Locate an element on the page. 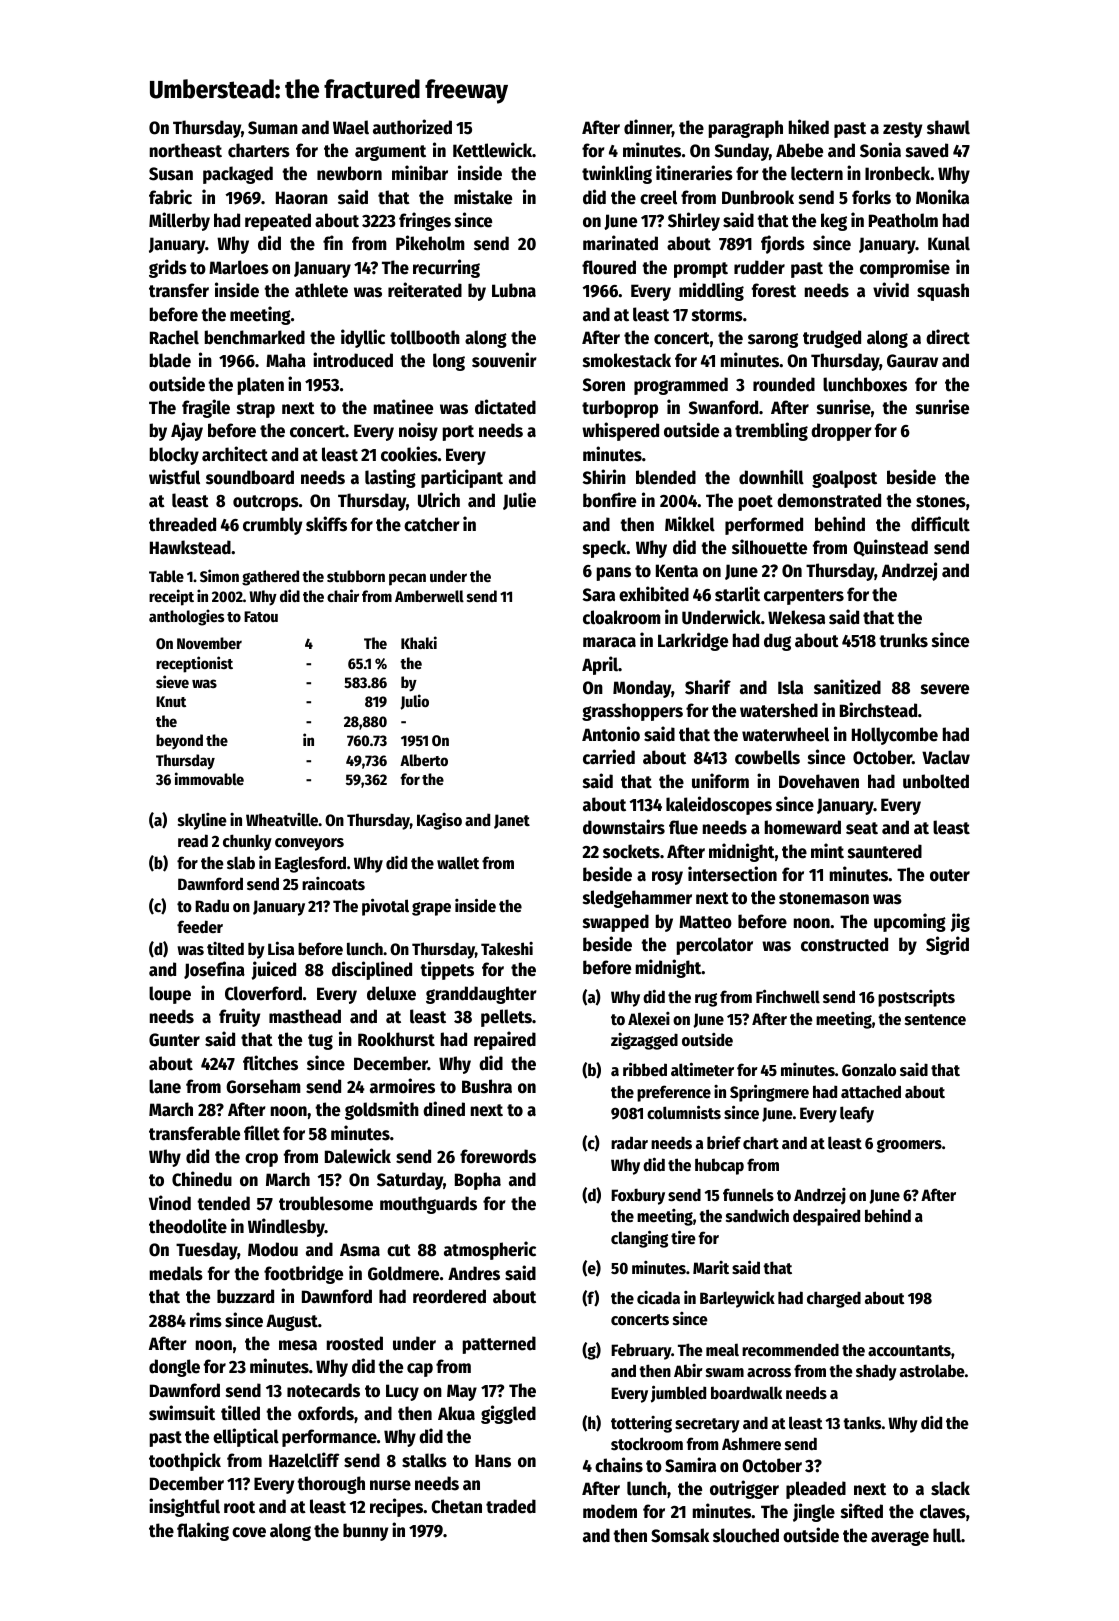 The width and height of the document is (1119, 1621). northeast is located at coordinates (186, 150).
